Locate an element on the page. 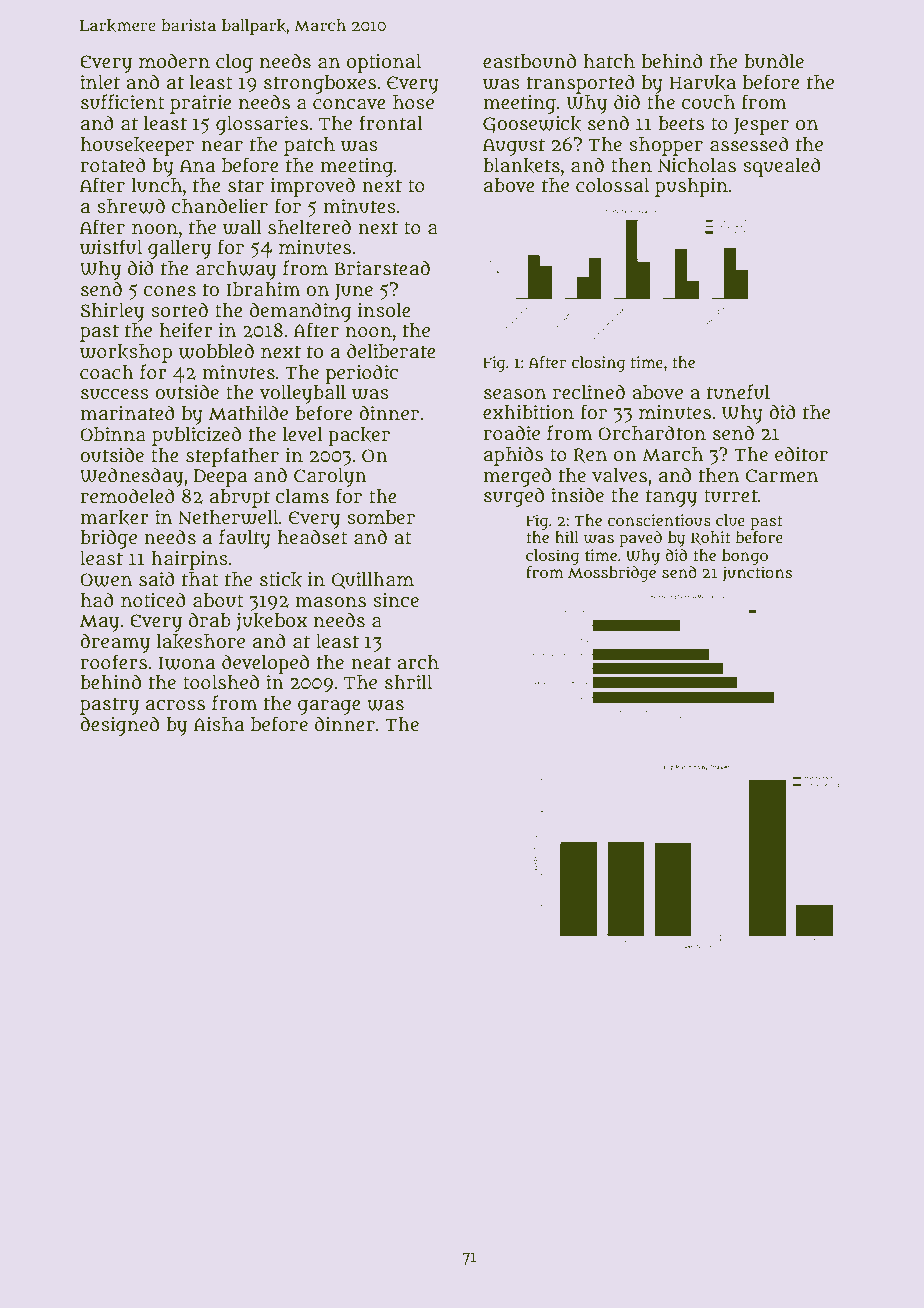 The width and height of the image is (924, 1308). workshop is located at coordinates (126, 353).
